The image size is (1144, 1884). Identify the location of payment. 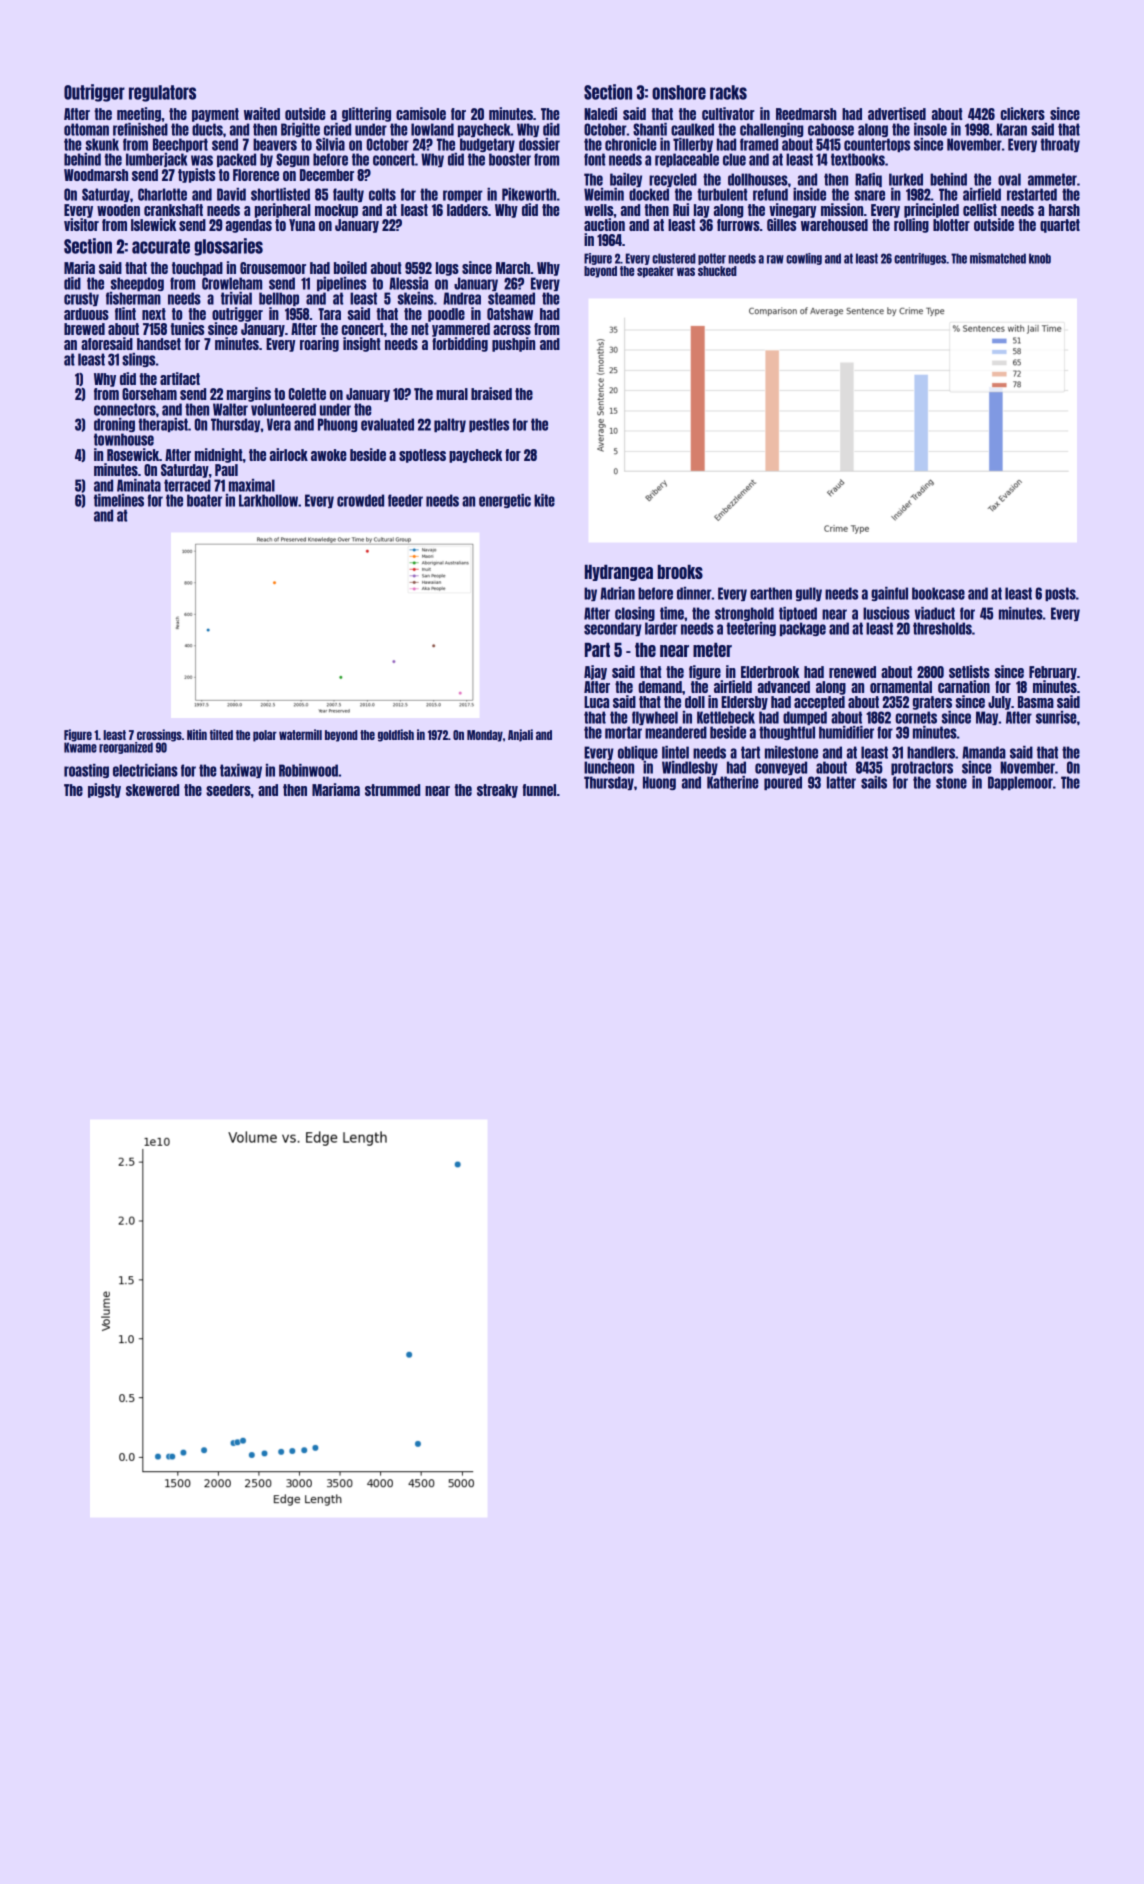
(215, 115).
